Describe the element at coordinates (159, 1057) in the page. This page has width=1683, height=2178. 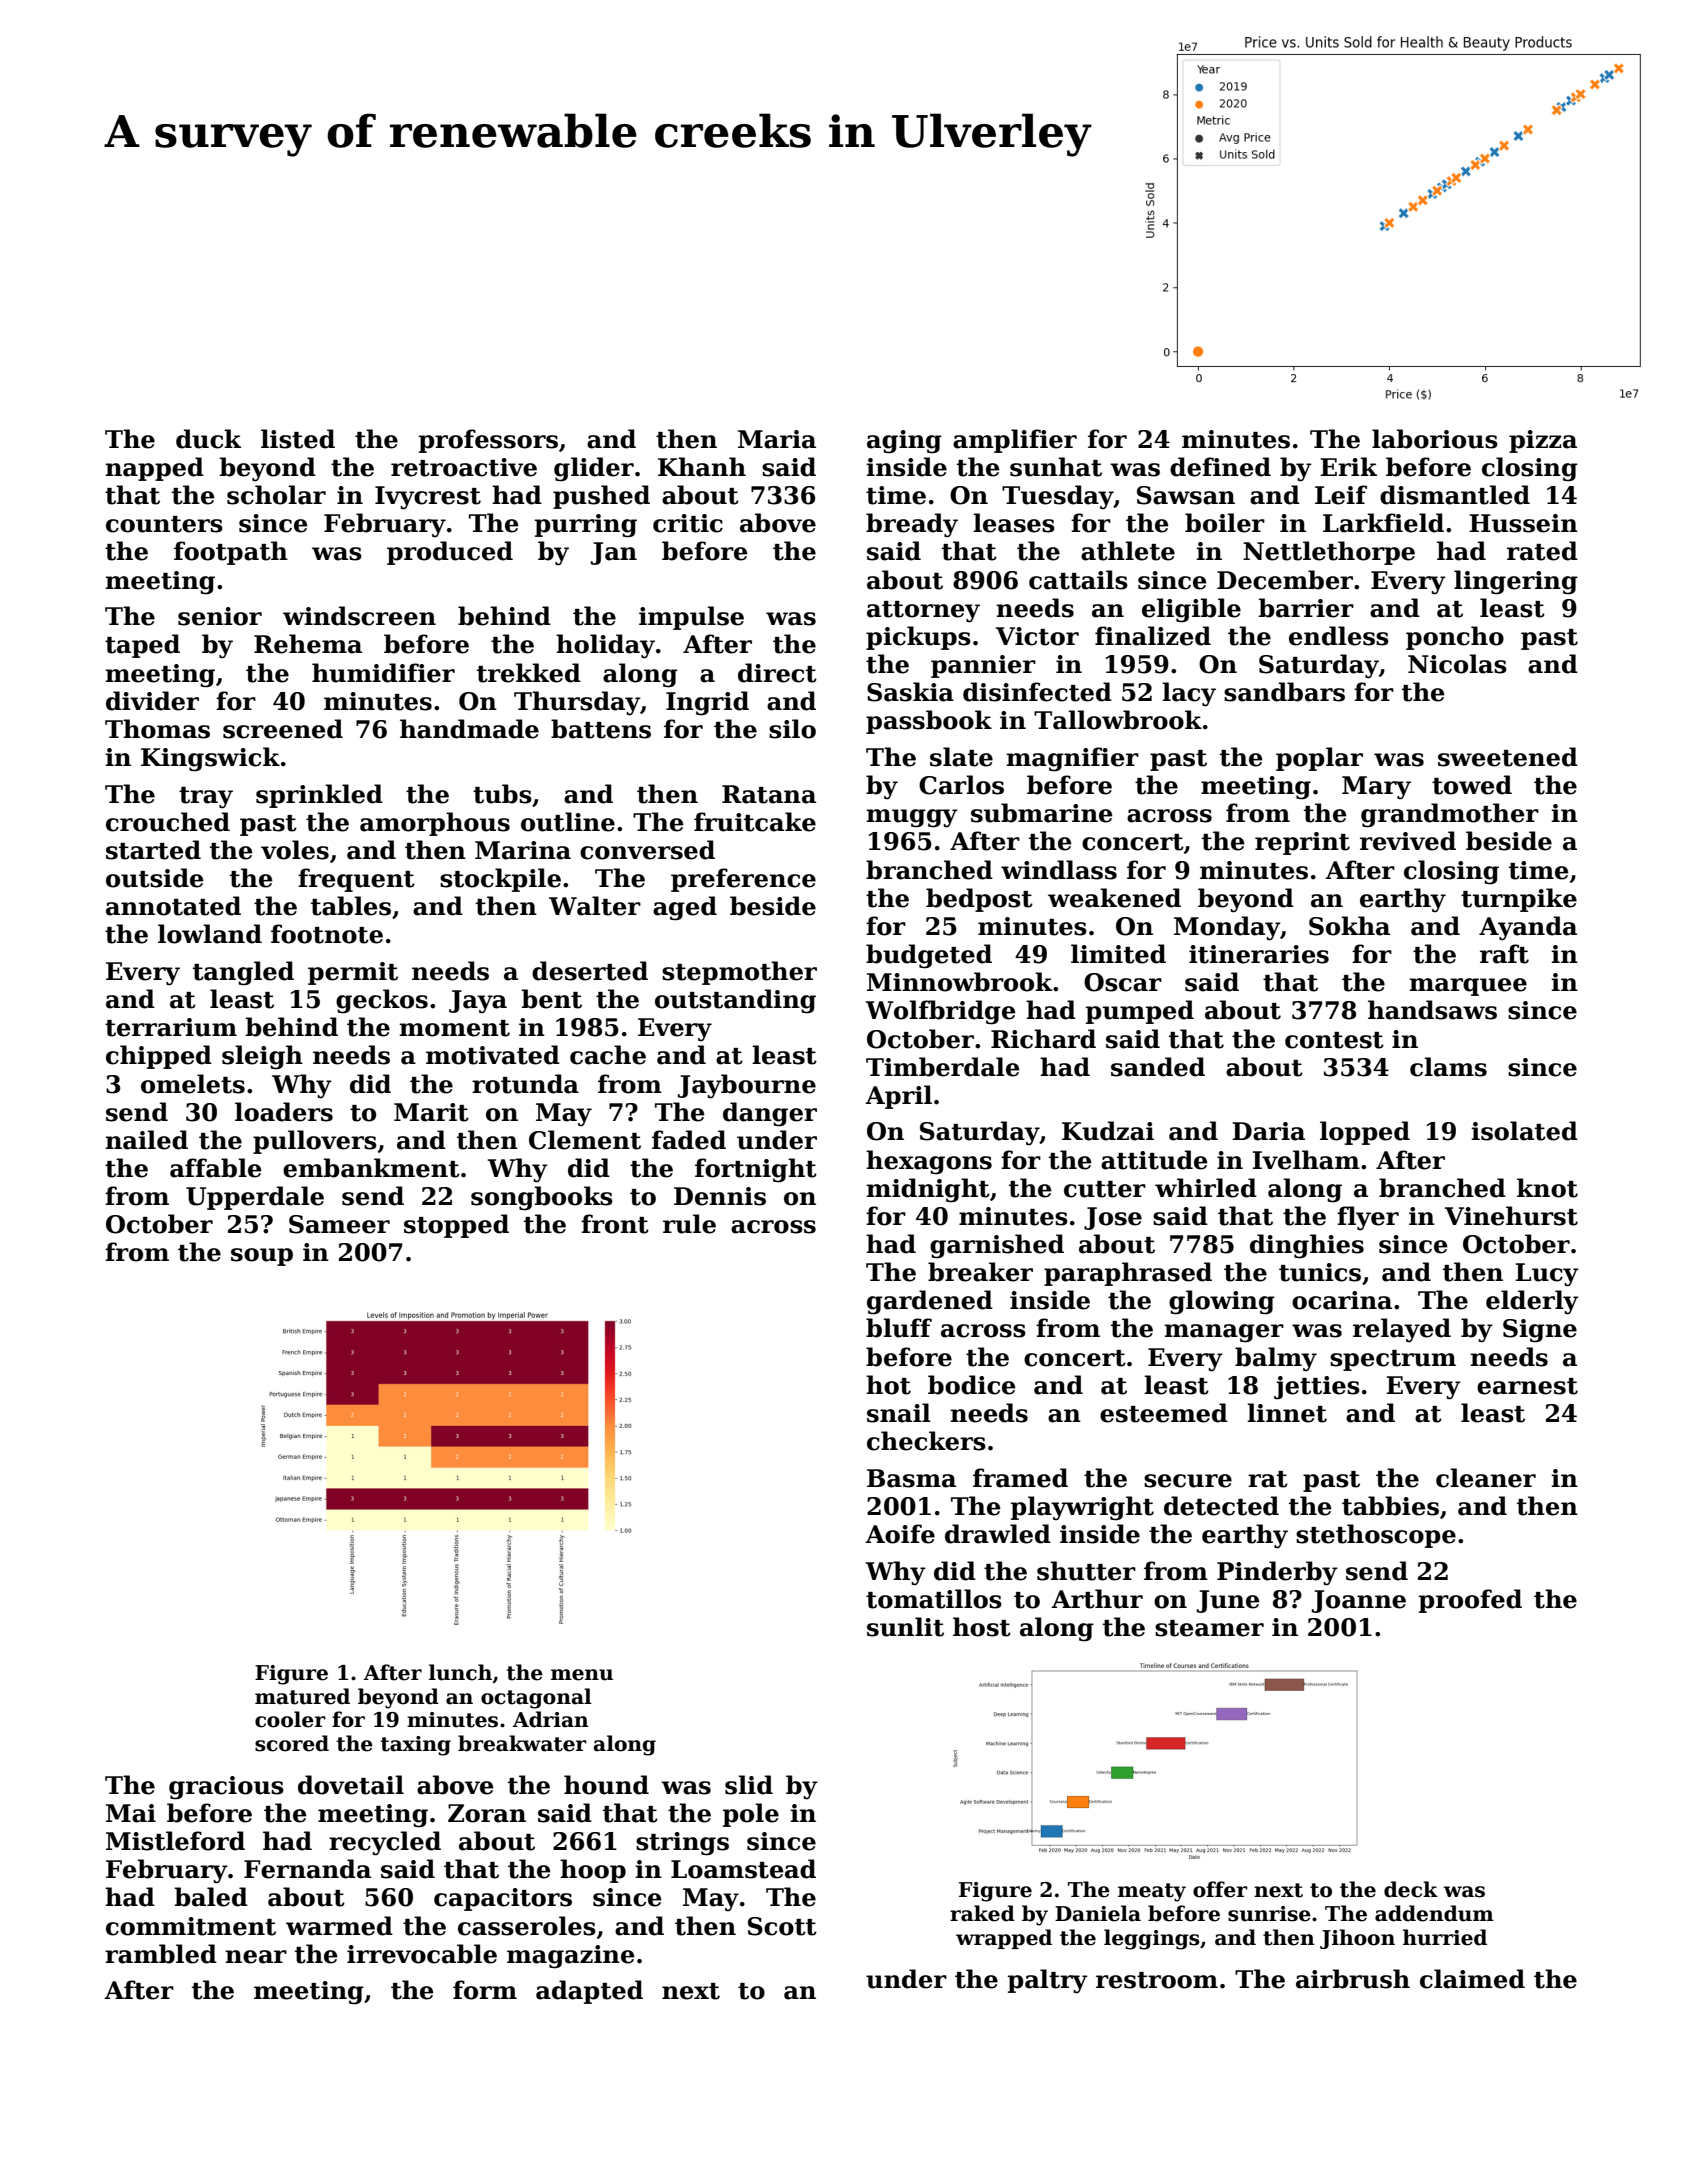
I see `chipped` at that location.
